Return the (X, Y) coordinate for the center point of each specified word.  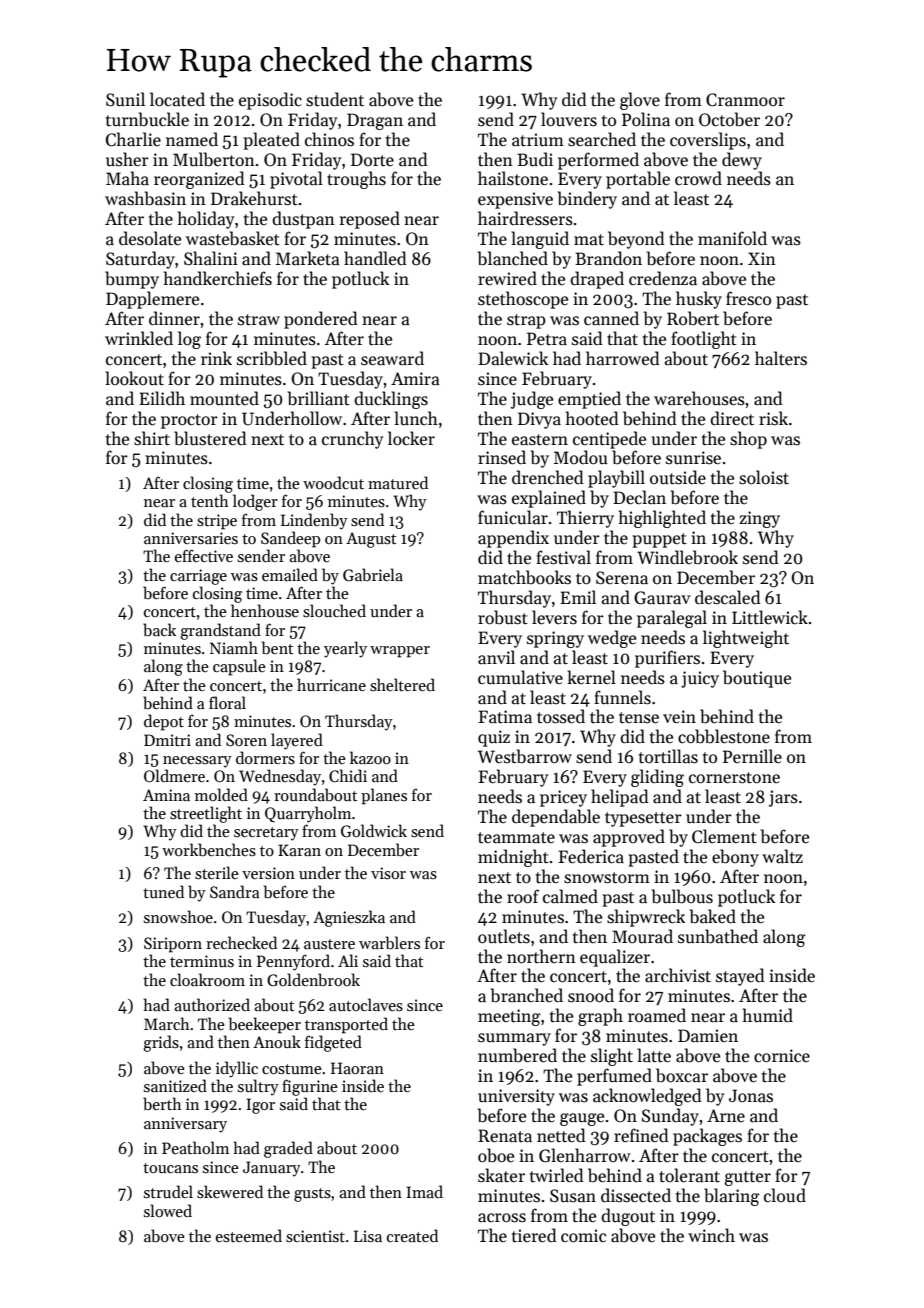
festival (563, 557)
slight (612, 1057)
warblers (389, 943)
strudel (168, 1191)
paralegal (672, 619)
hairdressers (525, 218)
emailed (290, 574)
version (268, 873)
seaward (392, 358)
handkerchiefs (218, 278)
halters (781, 358)
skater (501, 1175)
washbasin (145, 198)
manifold (732, 238)
